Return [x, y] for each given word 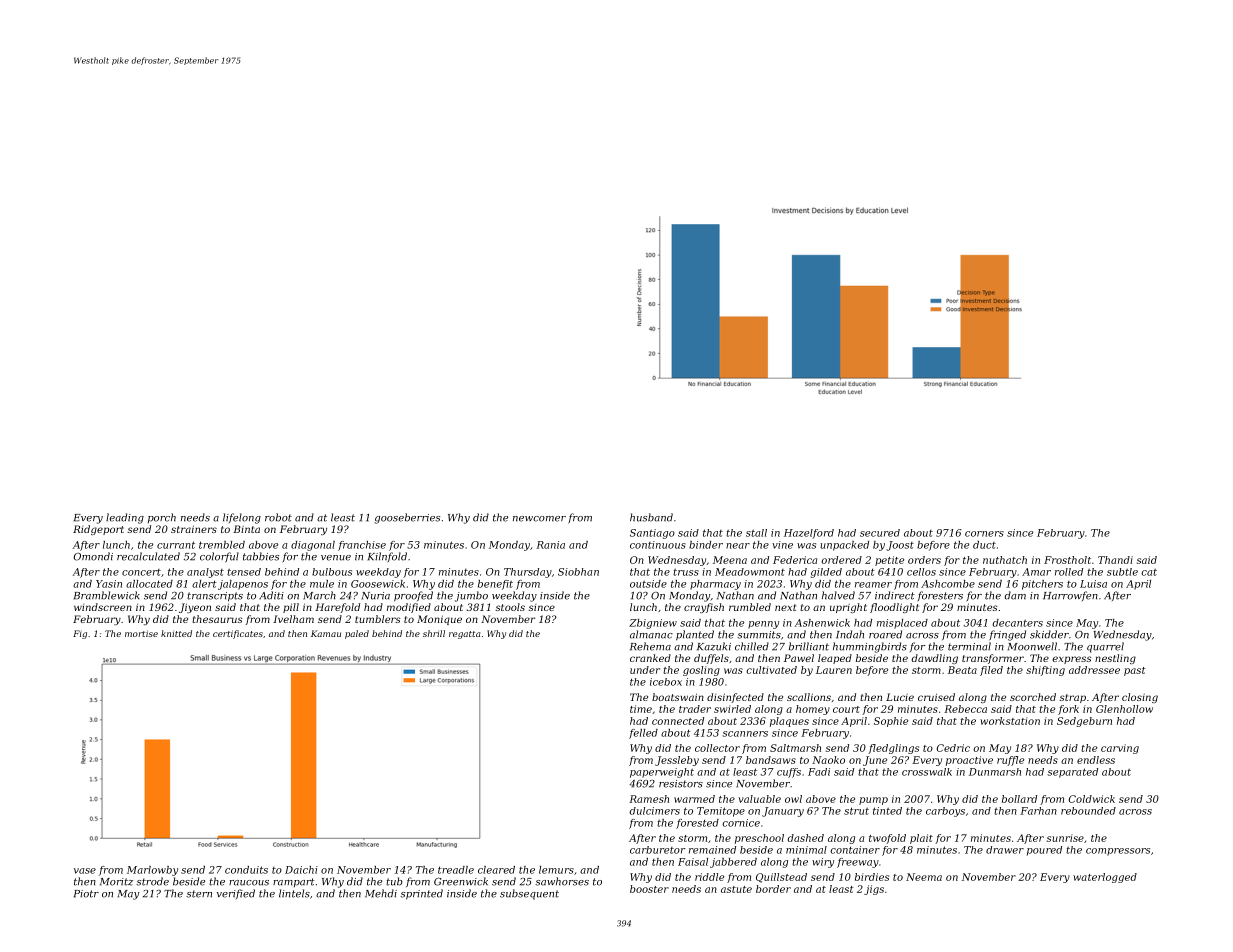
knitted [176, 633]
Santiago [652, 534]
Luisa [1093, 584]
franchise [362, 546]
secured [880, 533]
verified [236, 894]
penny [763, 625]
